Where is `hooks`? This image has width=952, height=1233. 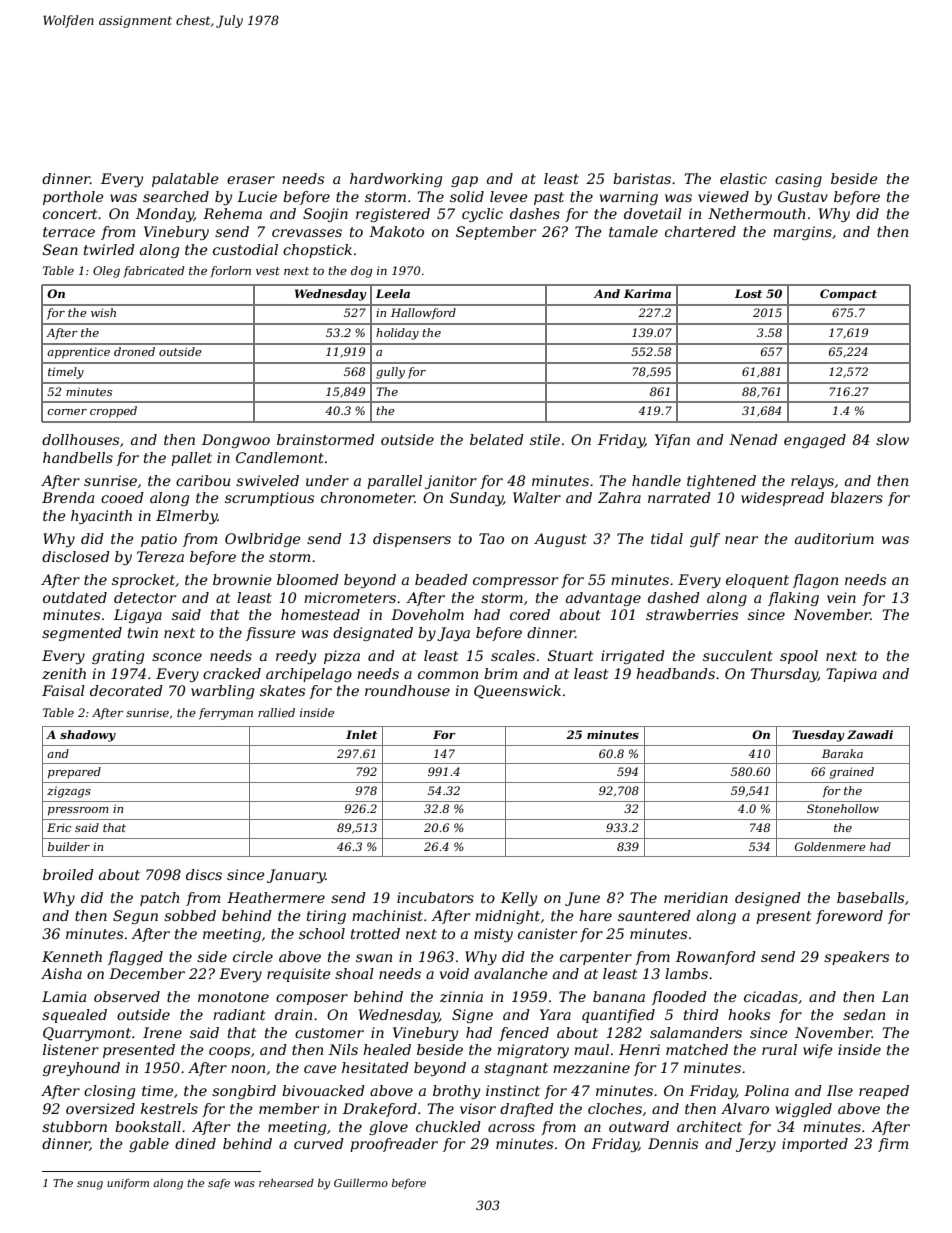
hooks is located at coordinates (749, 1014).
